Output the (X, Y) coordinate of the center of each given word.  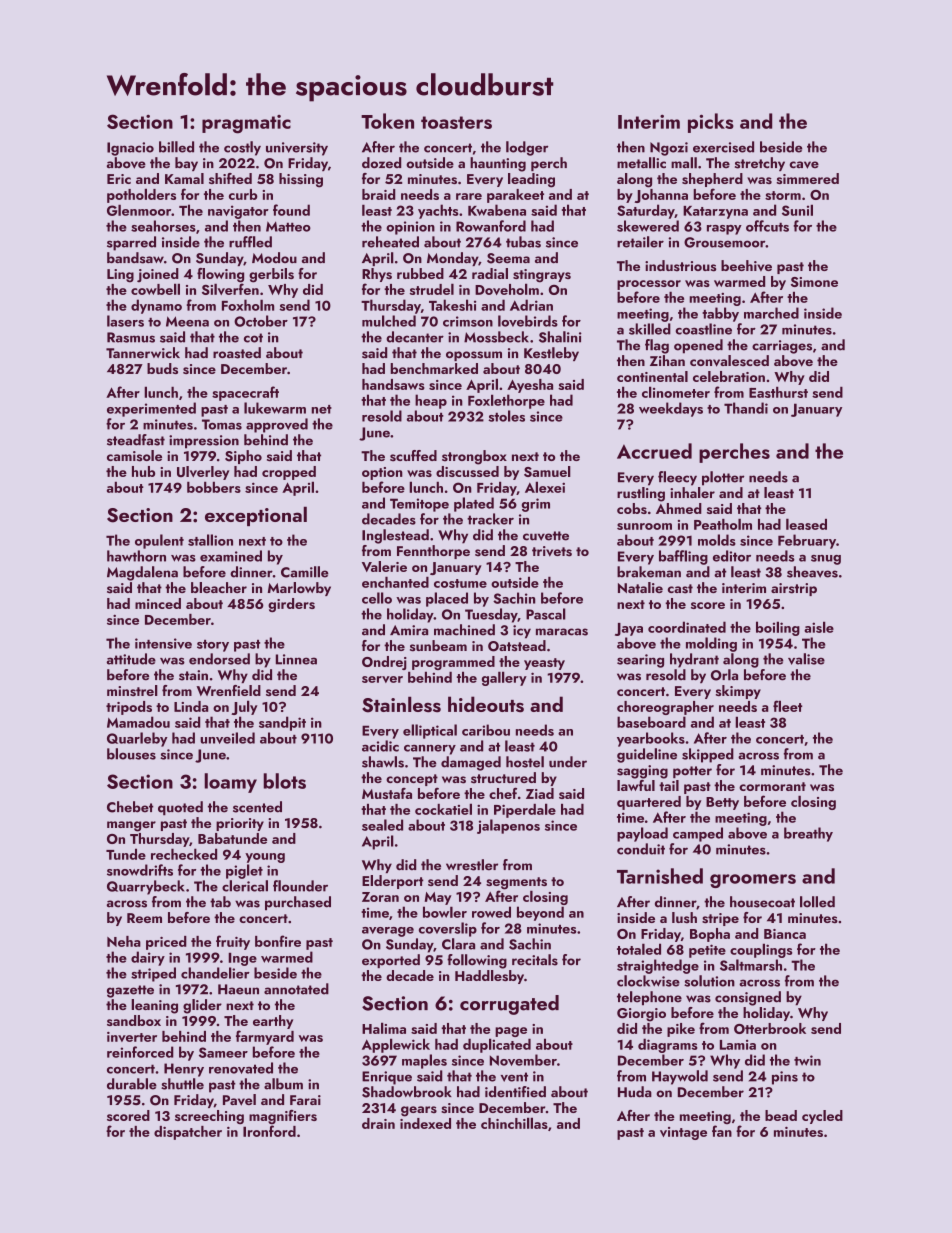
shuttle (182, 1084)
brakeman (649, 572)
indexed (425, 1123)
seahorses (163, 226)
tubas (523, 242)
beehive (746, 265)
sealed (382, 825)
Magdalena (142, 573)
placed (447, 599)
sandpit (282, 723)
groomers (753, 881)
